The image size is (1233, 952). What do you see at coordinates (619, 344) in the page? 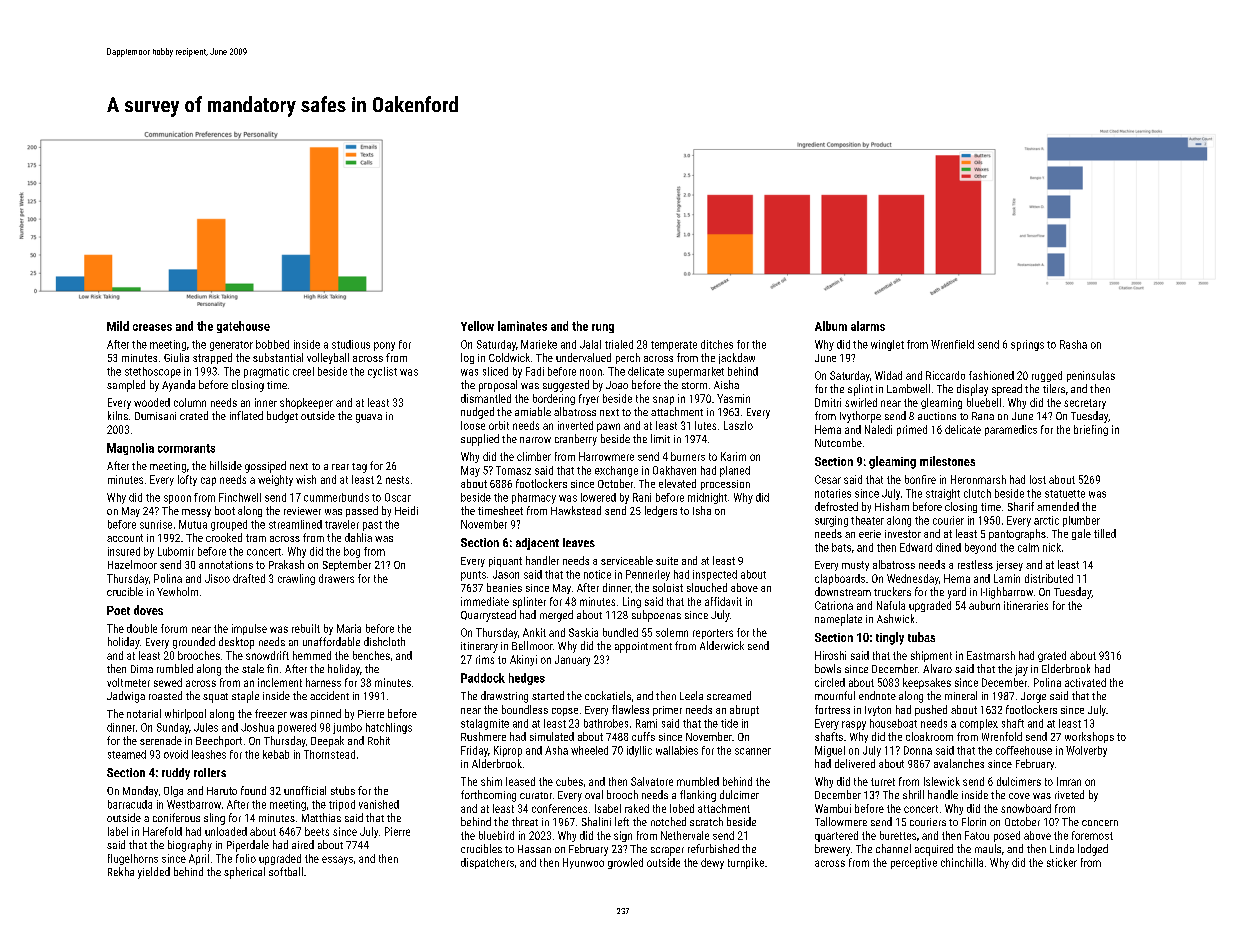
I see `trialed` at bounding box center [619, 344].
